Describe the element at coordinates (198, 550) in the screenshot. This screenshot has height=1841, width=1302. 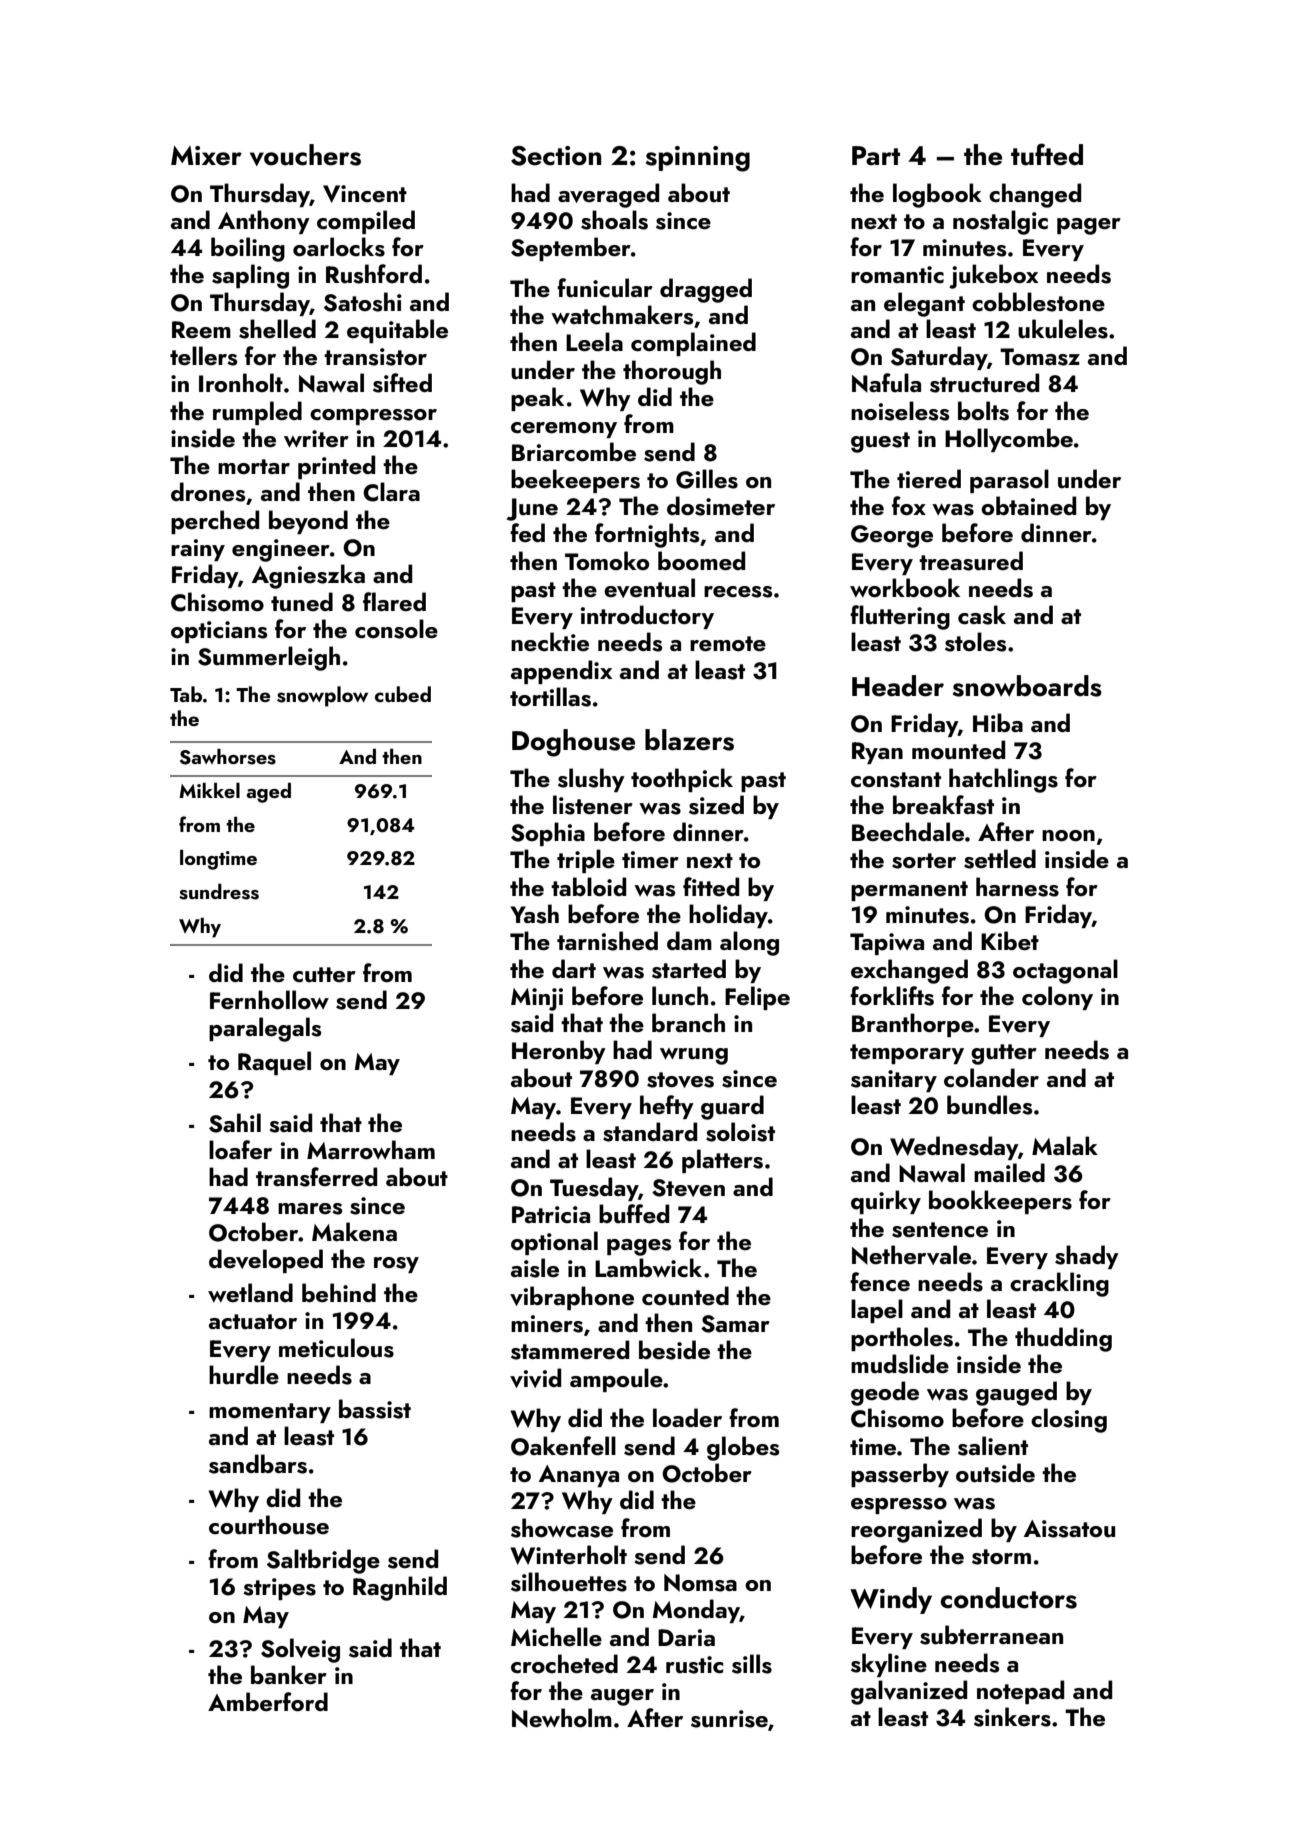
I see `rainy` at that location.
